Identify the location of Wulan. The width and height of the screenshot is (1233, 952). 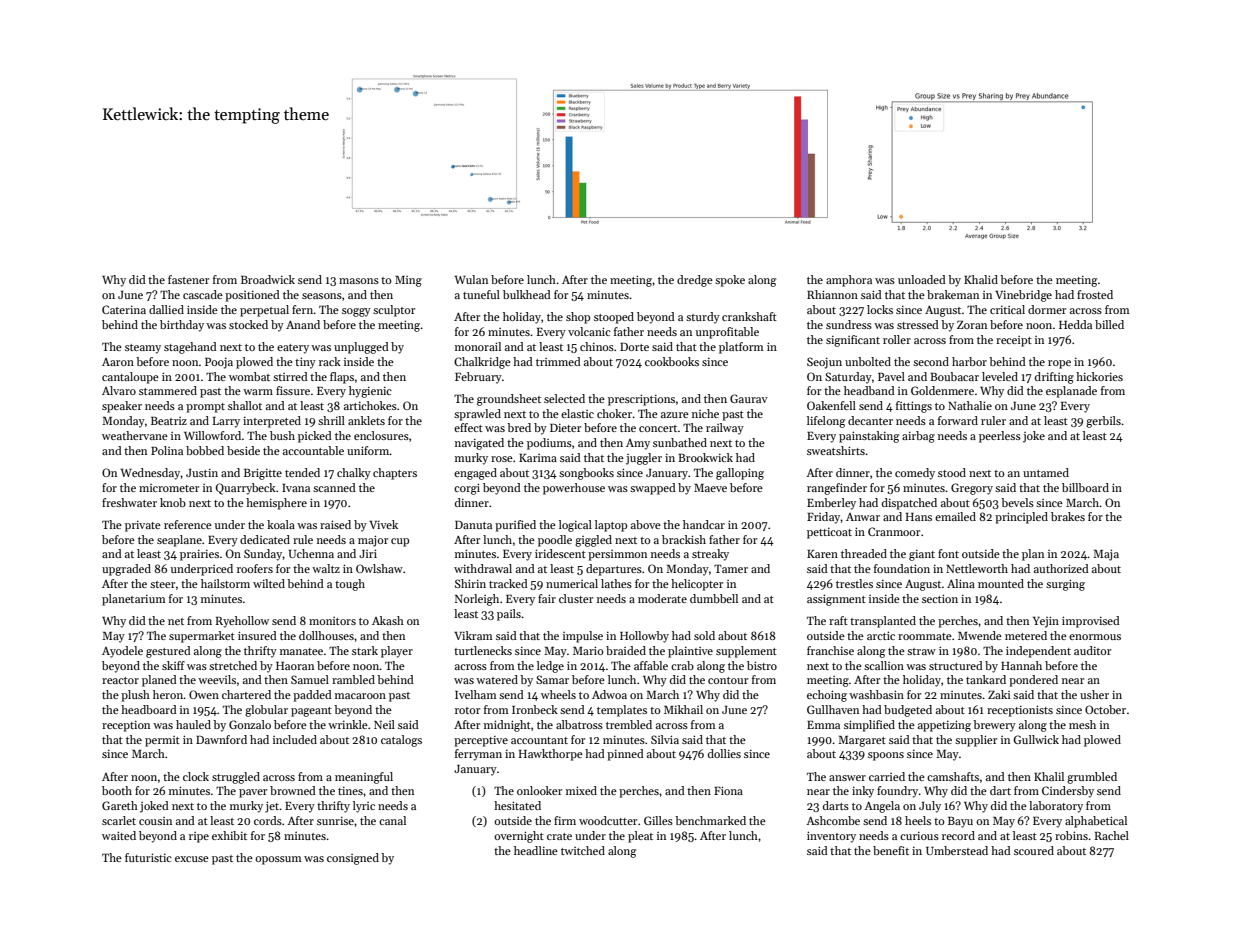
(471, 279).
